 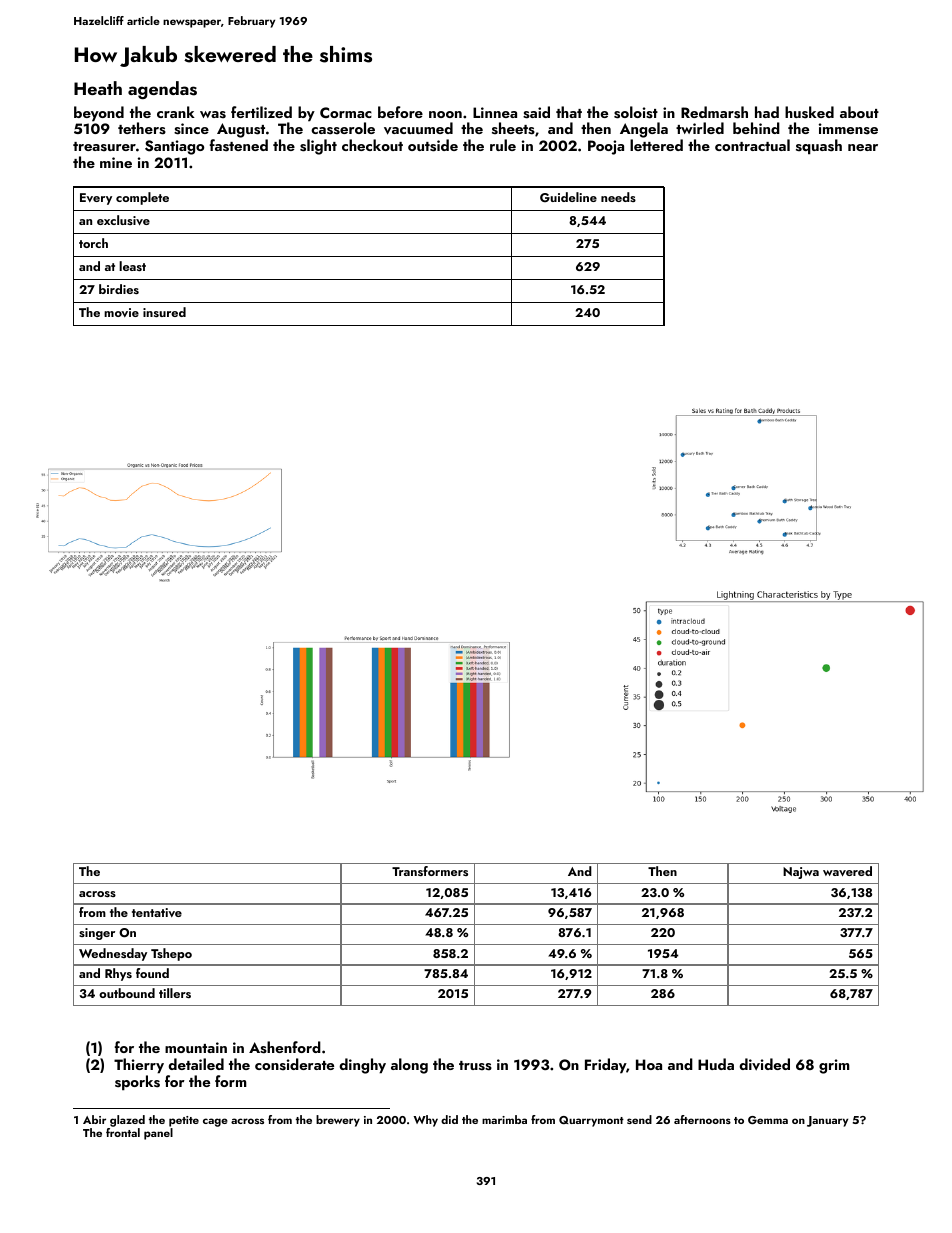 I want to click on wavered, so click(x=847, y=871).
